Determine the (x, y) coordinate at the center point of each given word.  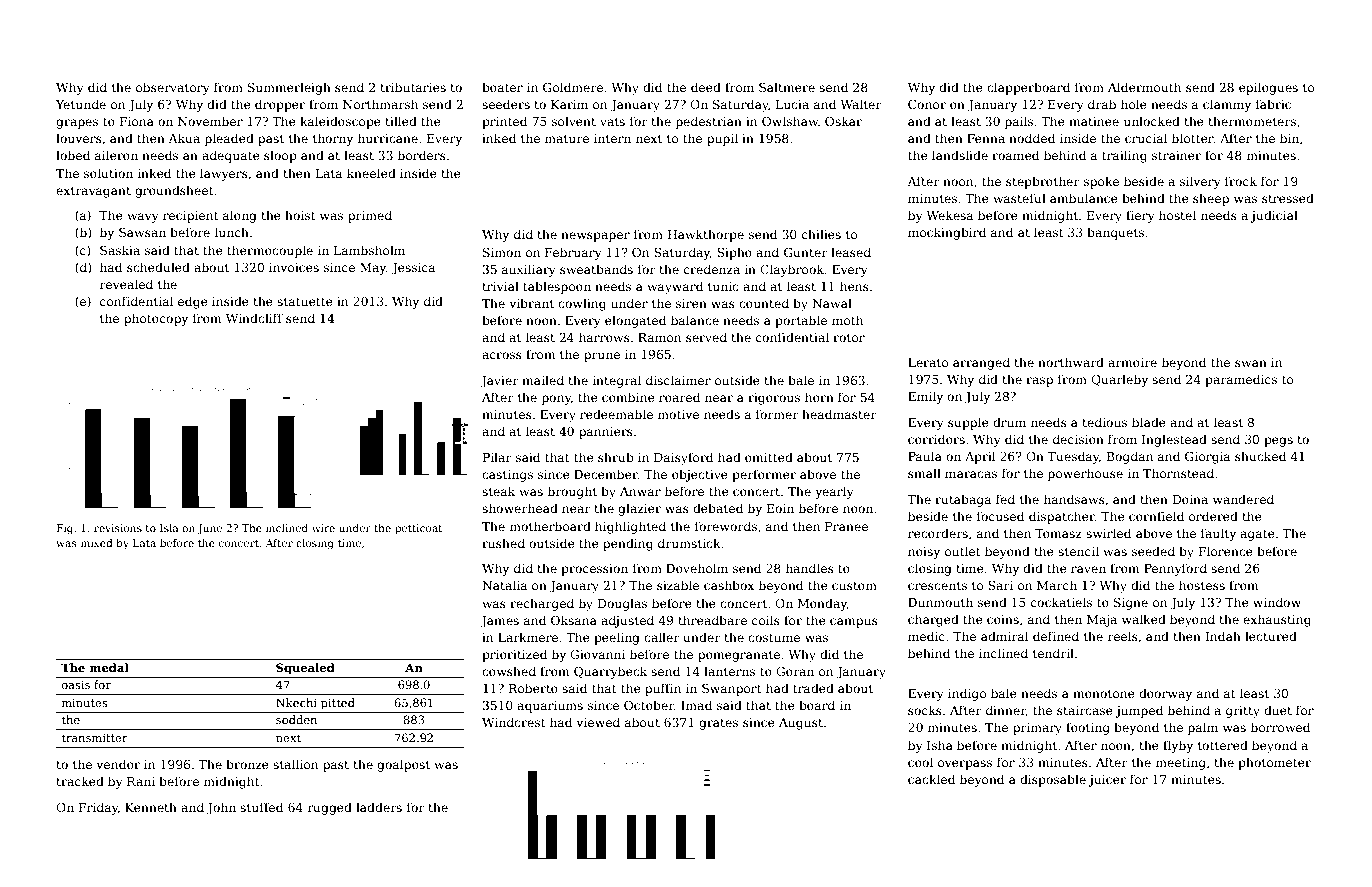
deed (706, 87)
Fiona (137, 121)
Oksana (574, 620)
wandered (1243, 499)
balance (695, 320)
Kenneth (151, 807)
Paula (925, 456)
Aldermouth (1144, 87)
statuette (305, 301)
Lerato (928, 362)
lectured (1271, 636)
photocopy (156, 319)
